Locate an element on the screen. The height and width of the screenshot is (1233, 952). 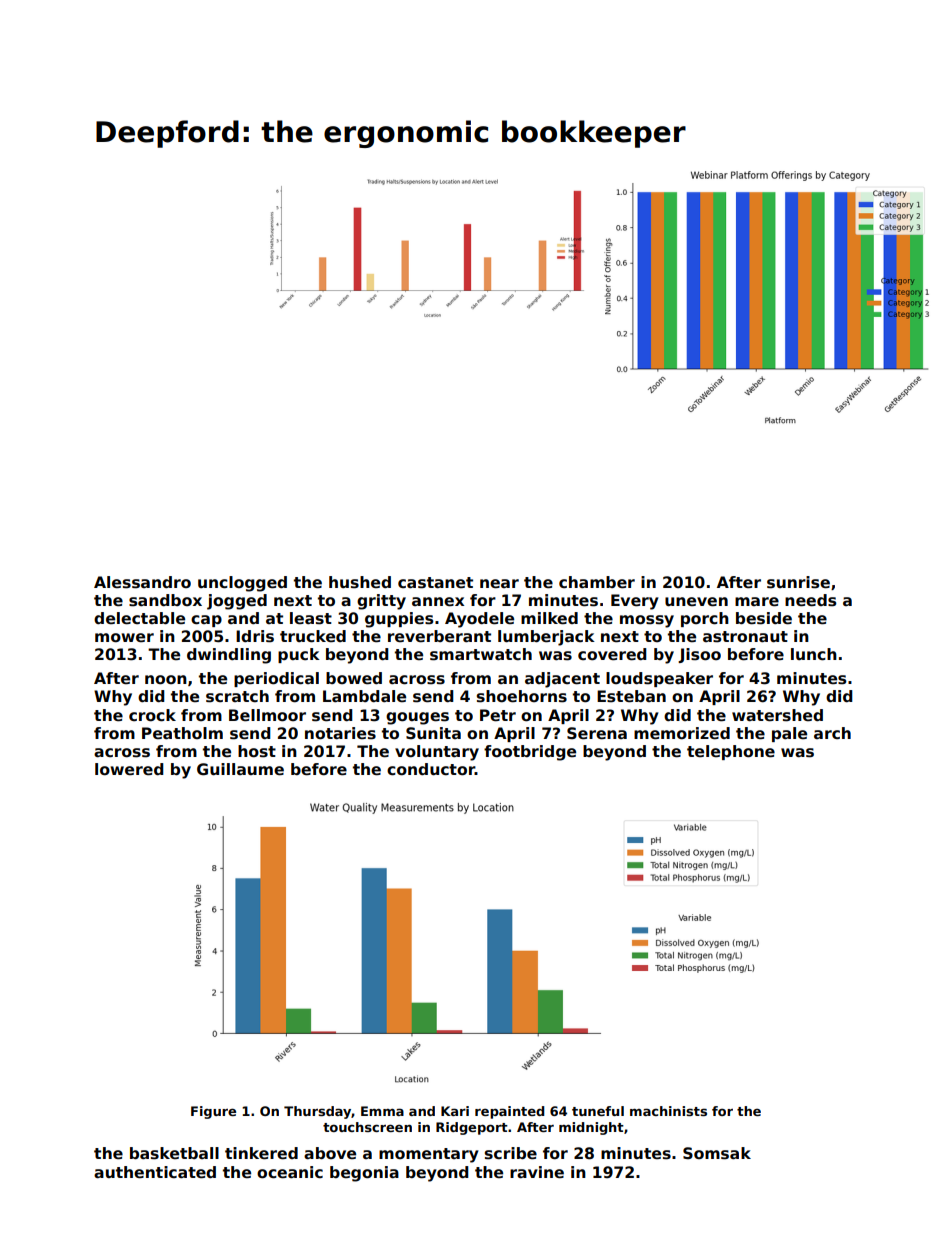
Peatholm is located at coordinates (182, 733).
